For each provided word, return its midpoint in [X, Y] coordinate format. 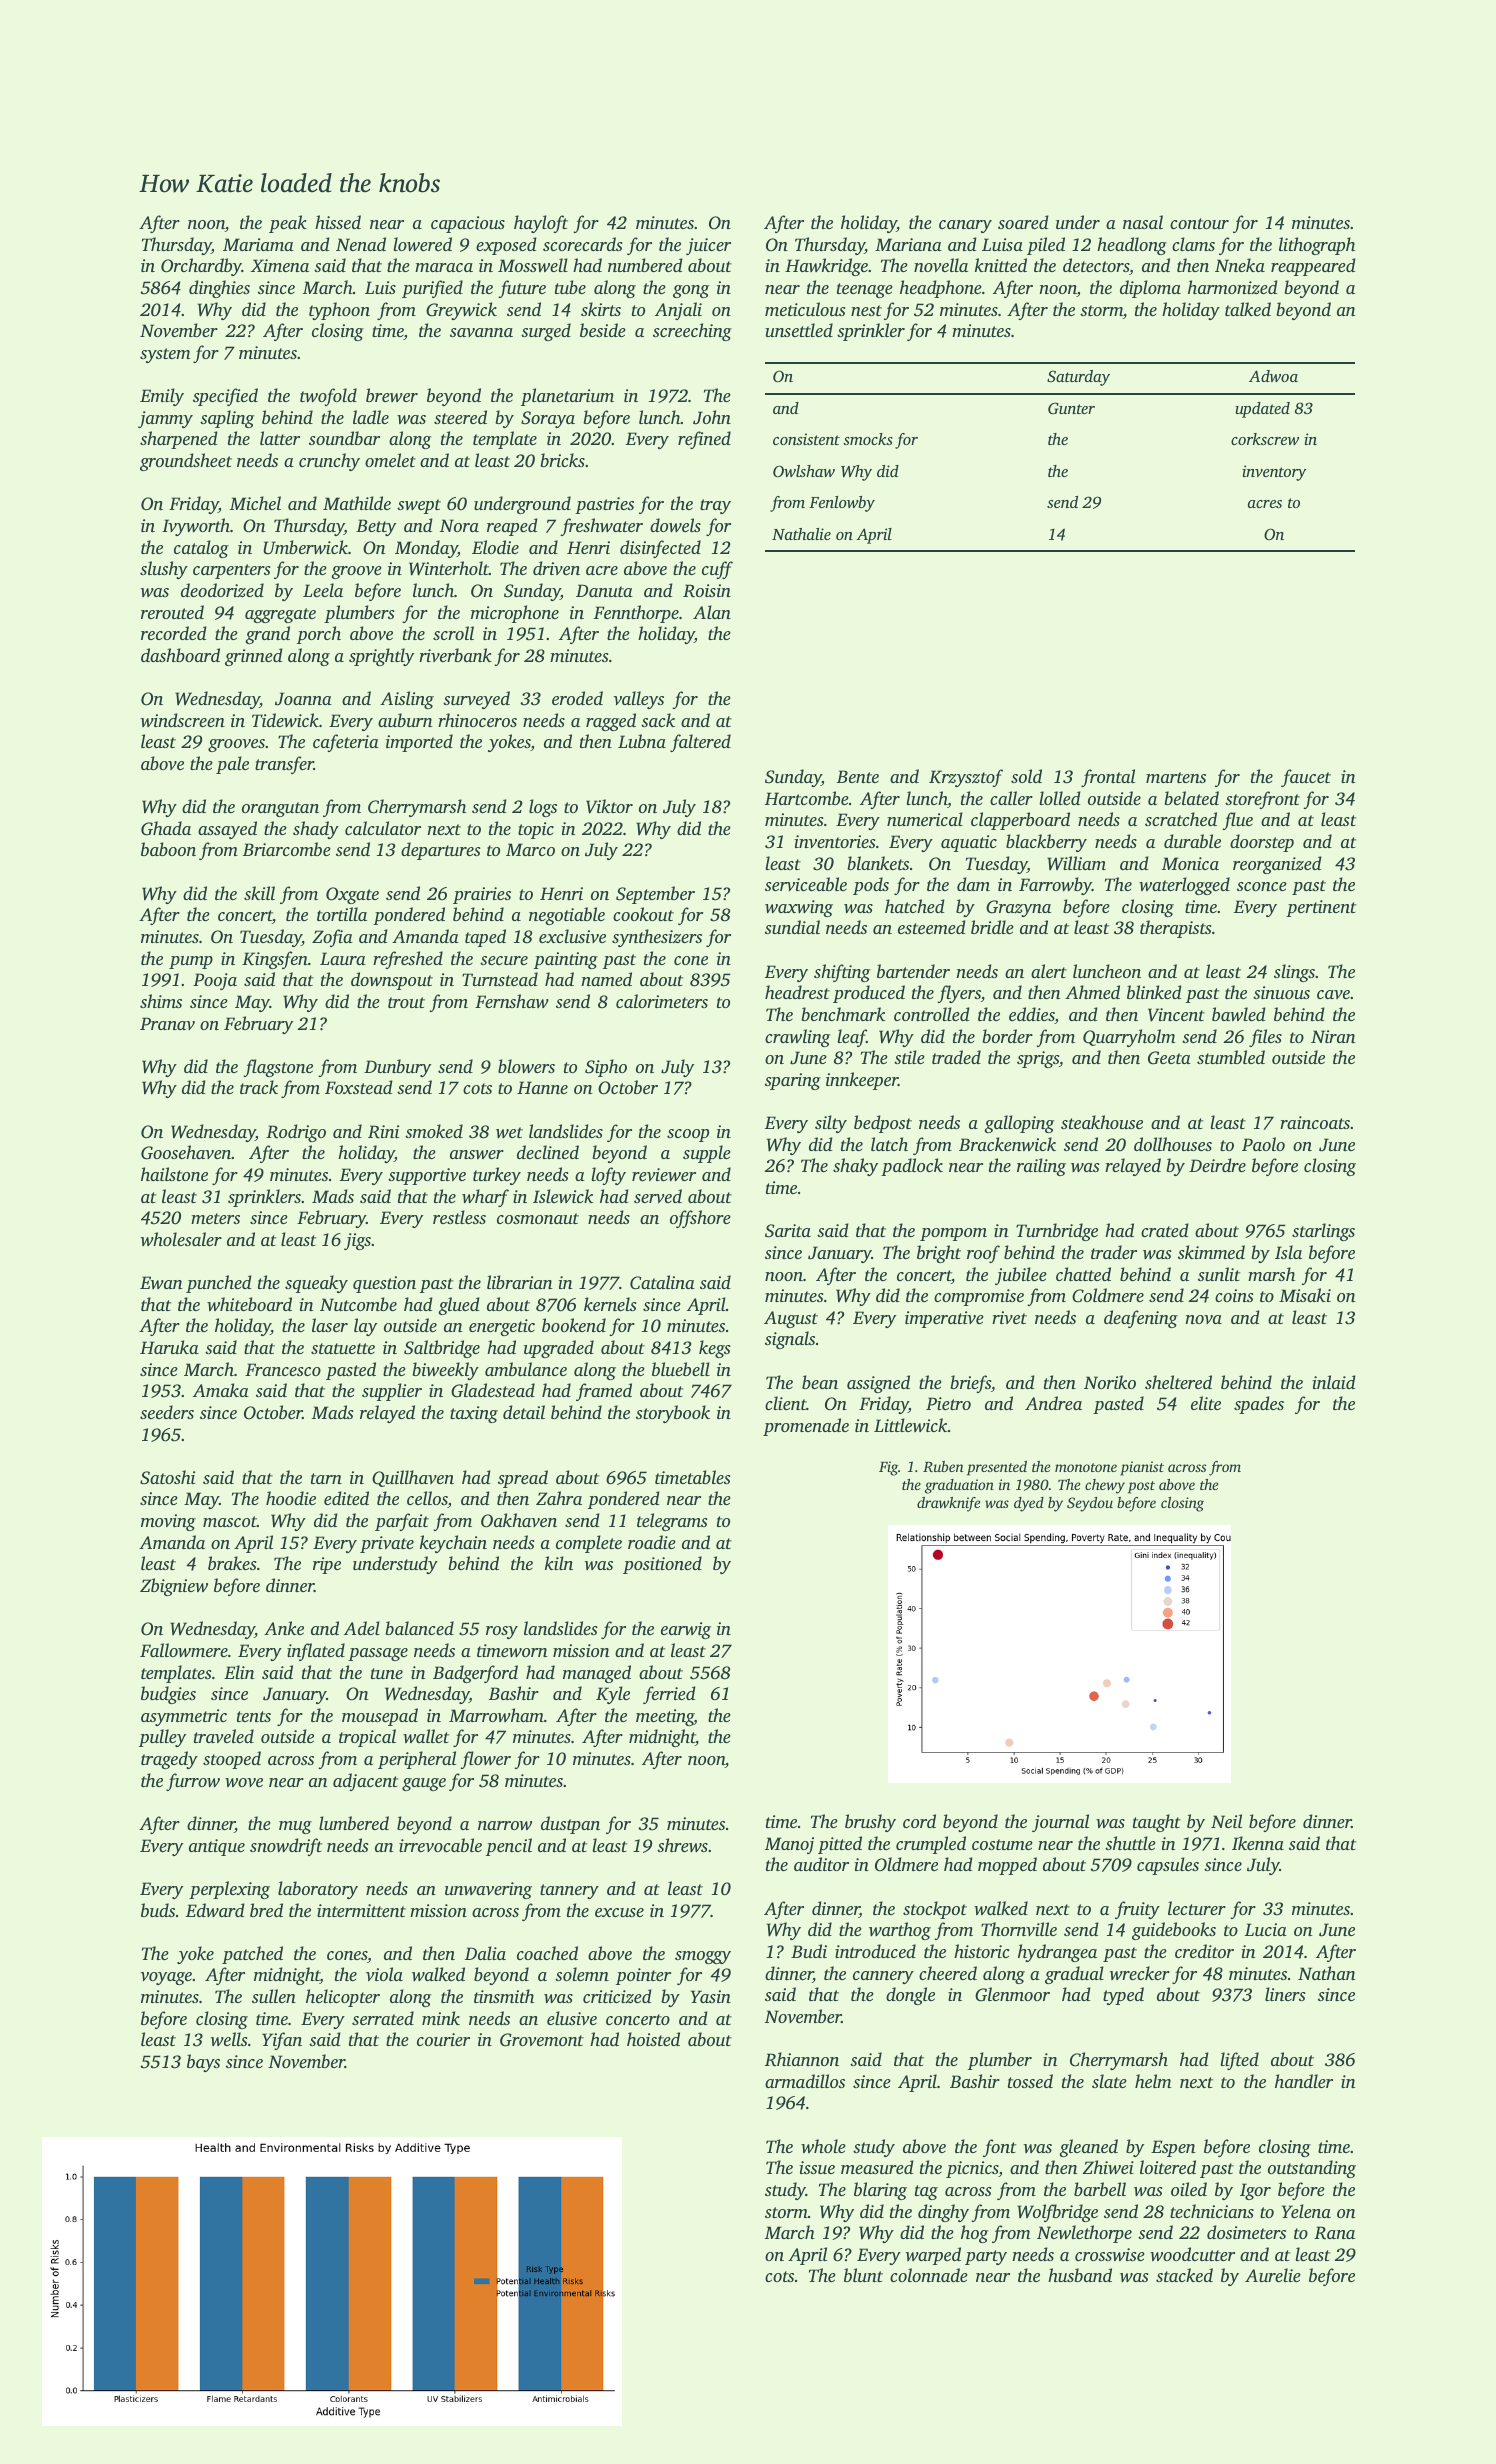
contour [1199, 223]
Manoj [789, 1845]
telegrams [672, 1522]
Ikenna [1258, 1843]
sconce [1262, 886]
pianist [1142, 1468]
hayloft [541, 224]
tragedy [169, 1760]
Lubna [642, 741]
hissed [338, 222]
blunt [863, 2275]
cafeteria [346, 743]
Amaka [221, 1390]
